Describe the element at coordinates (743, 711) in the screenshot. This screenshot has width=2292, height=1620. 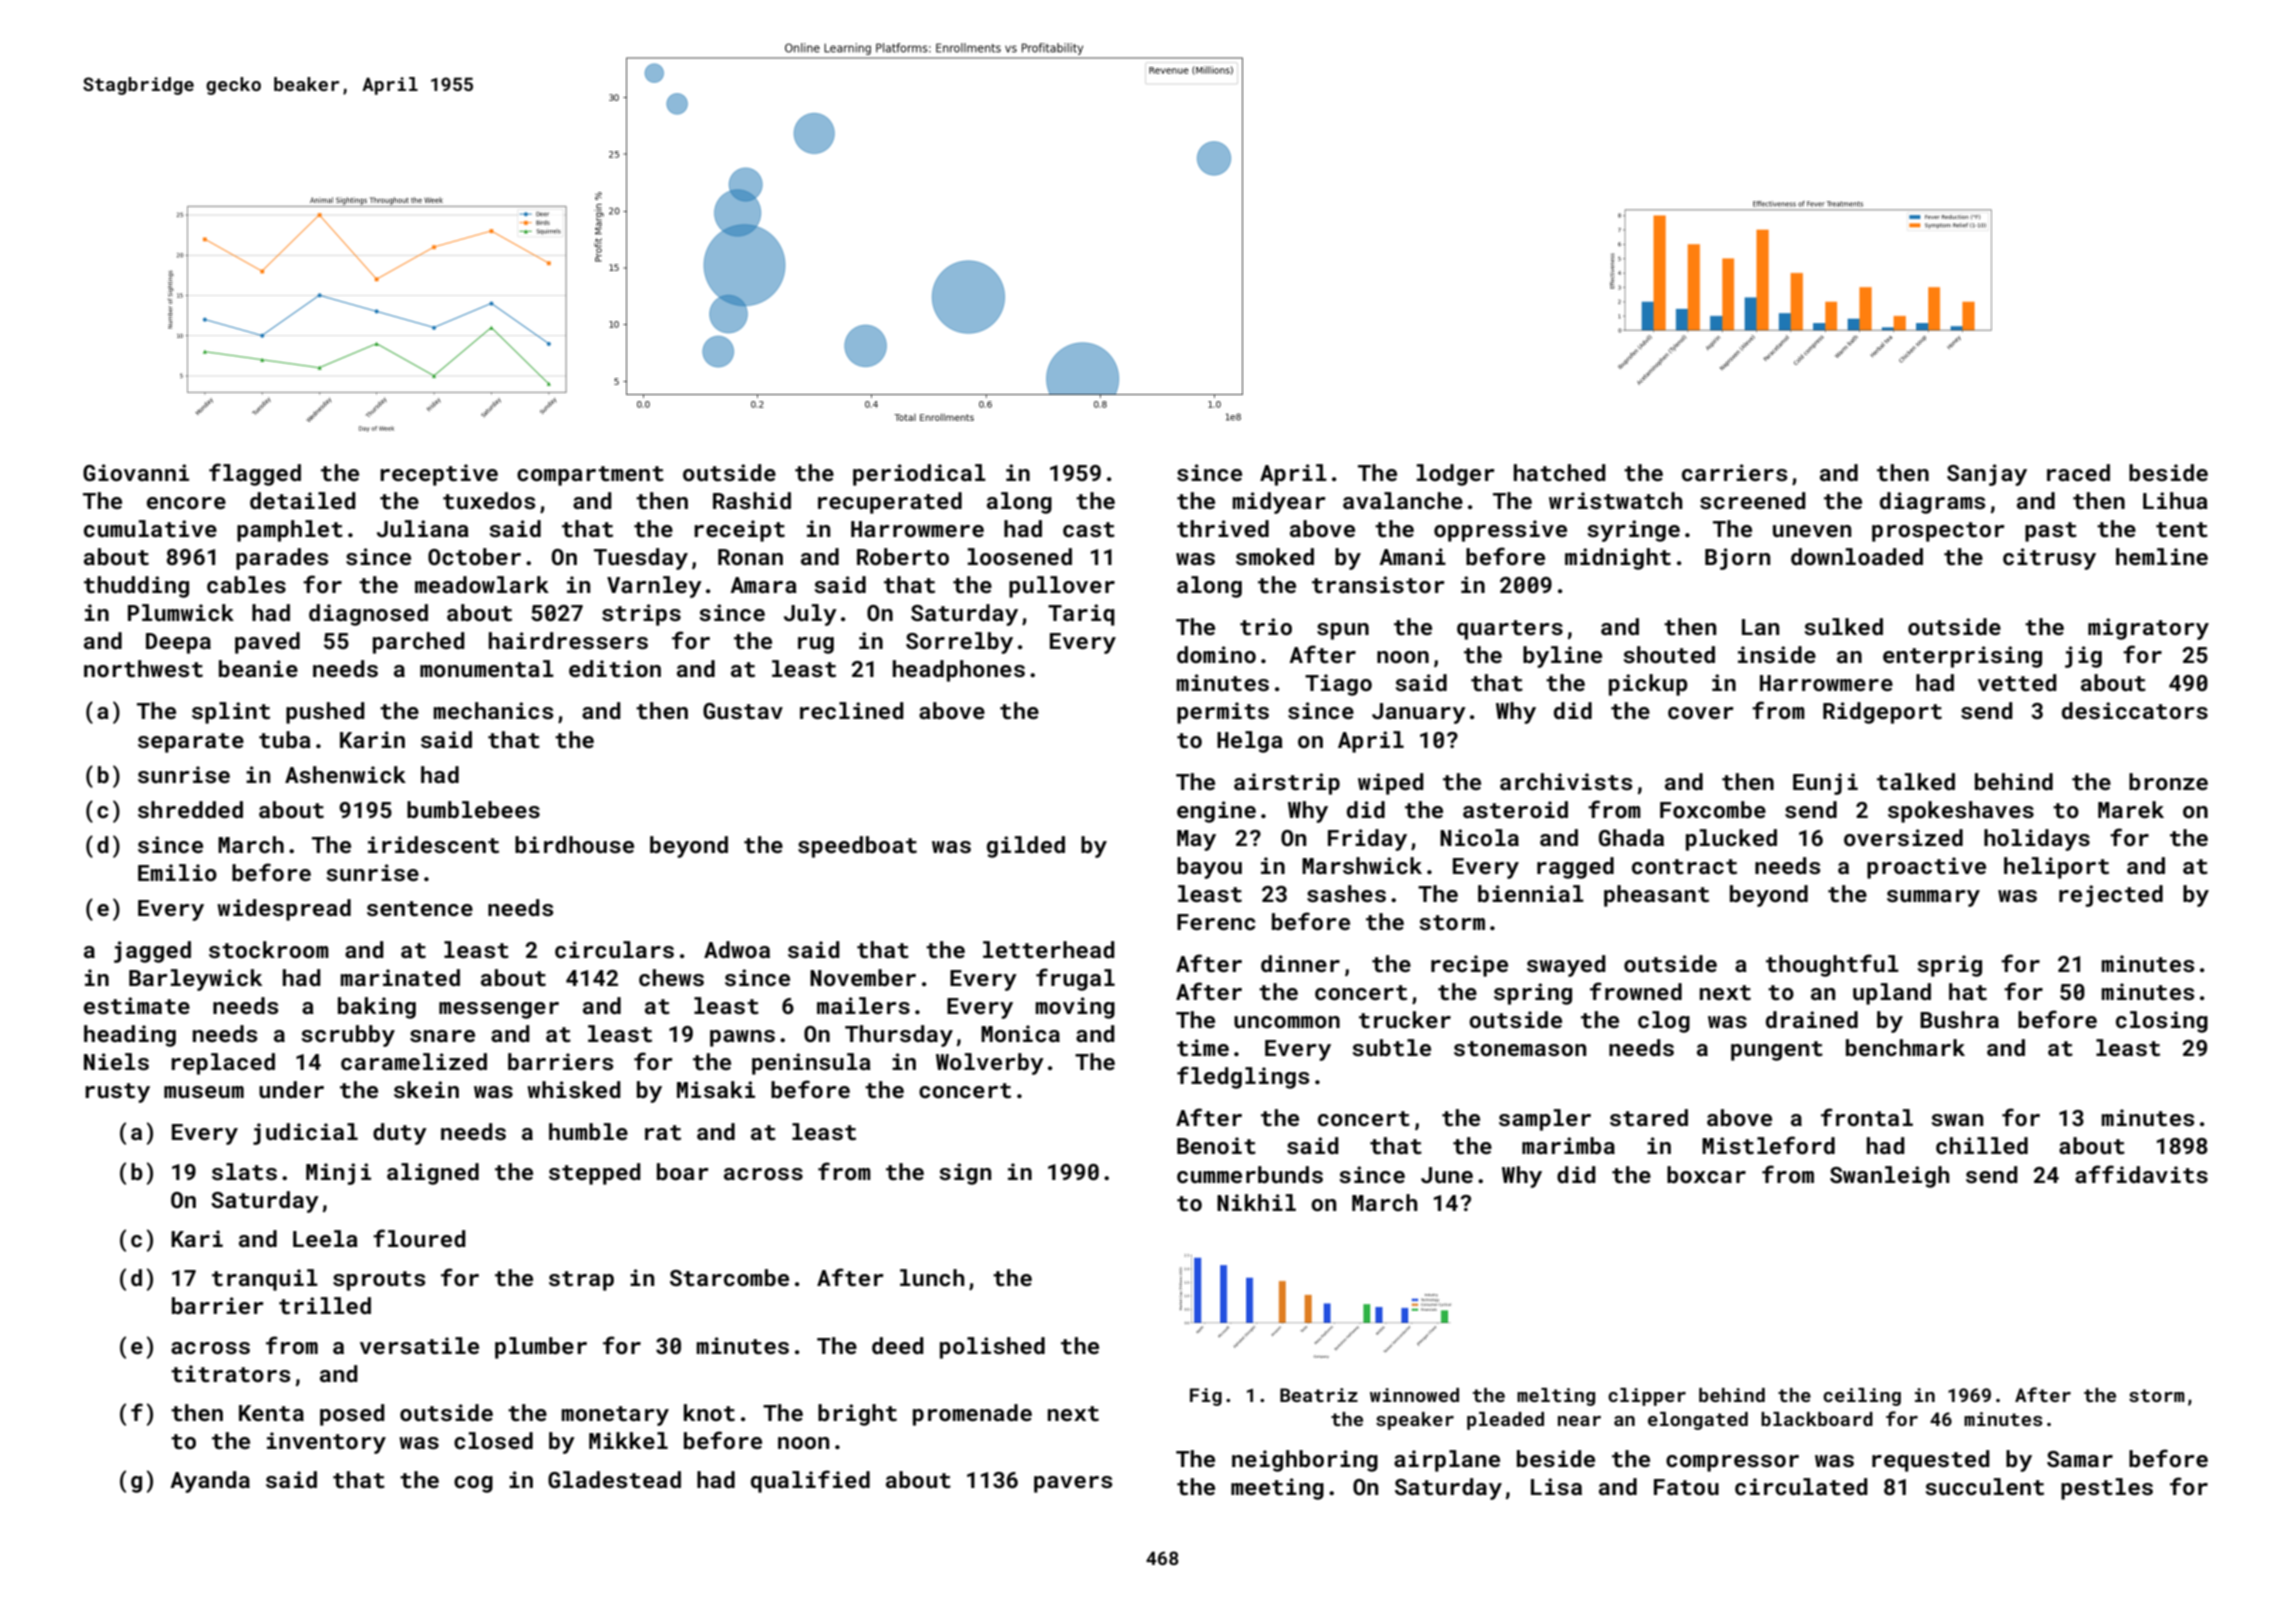
I see `Gustav` at that location.
